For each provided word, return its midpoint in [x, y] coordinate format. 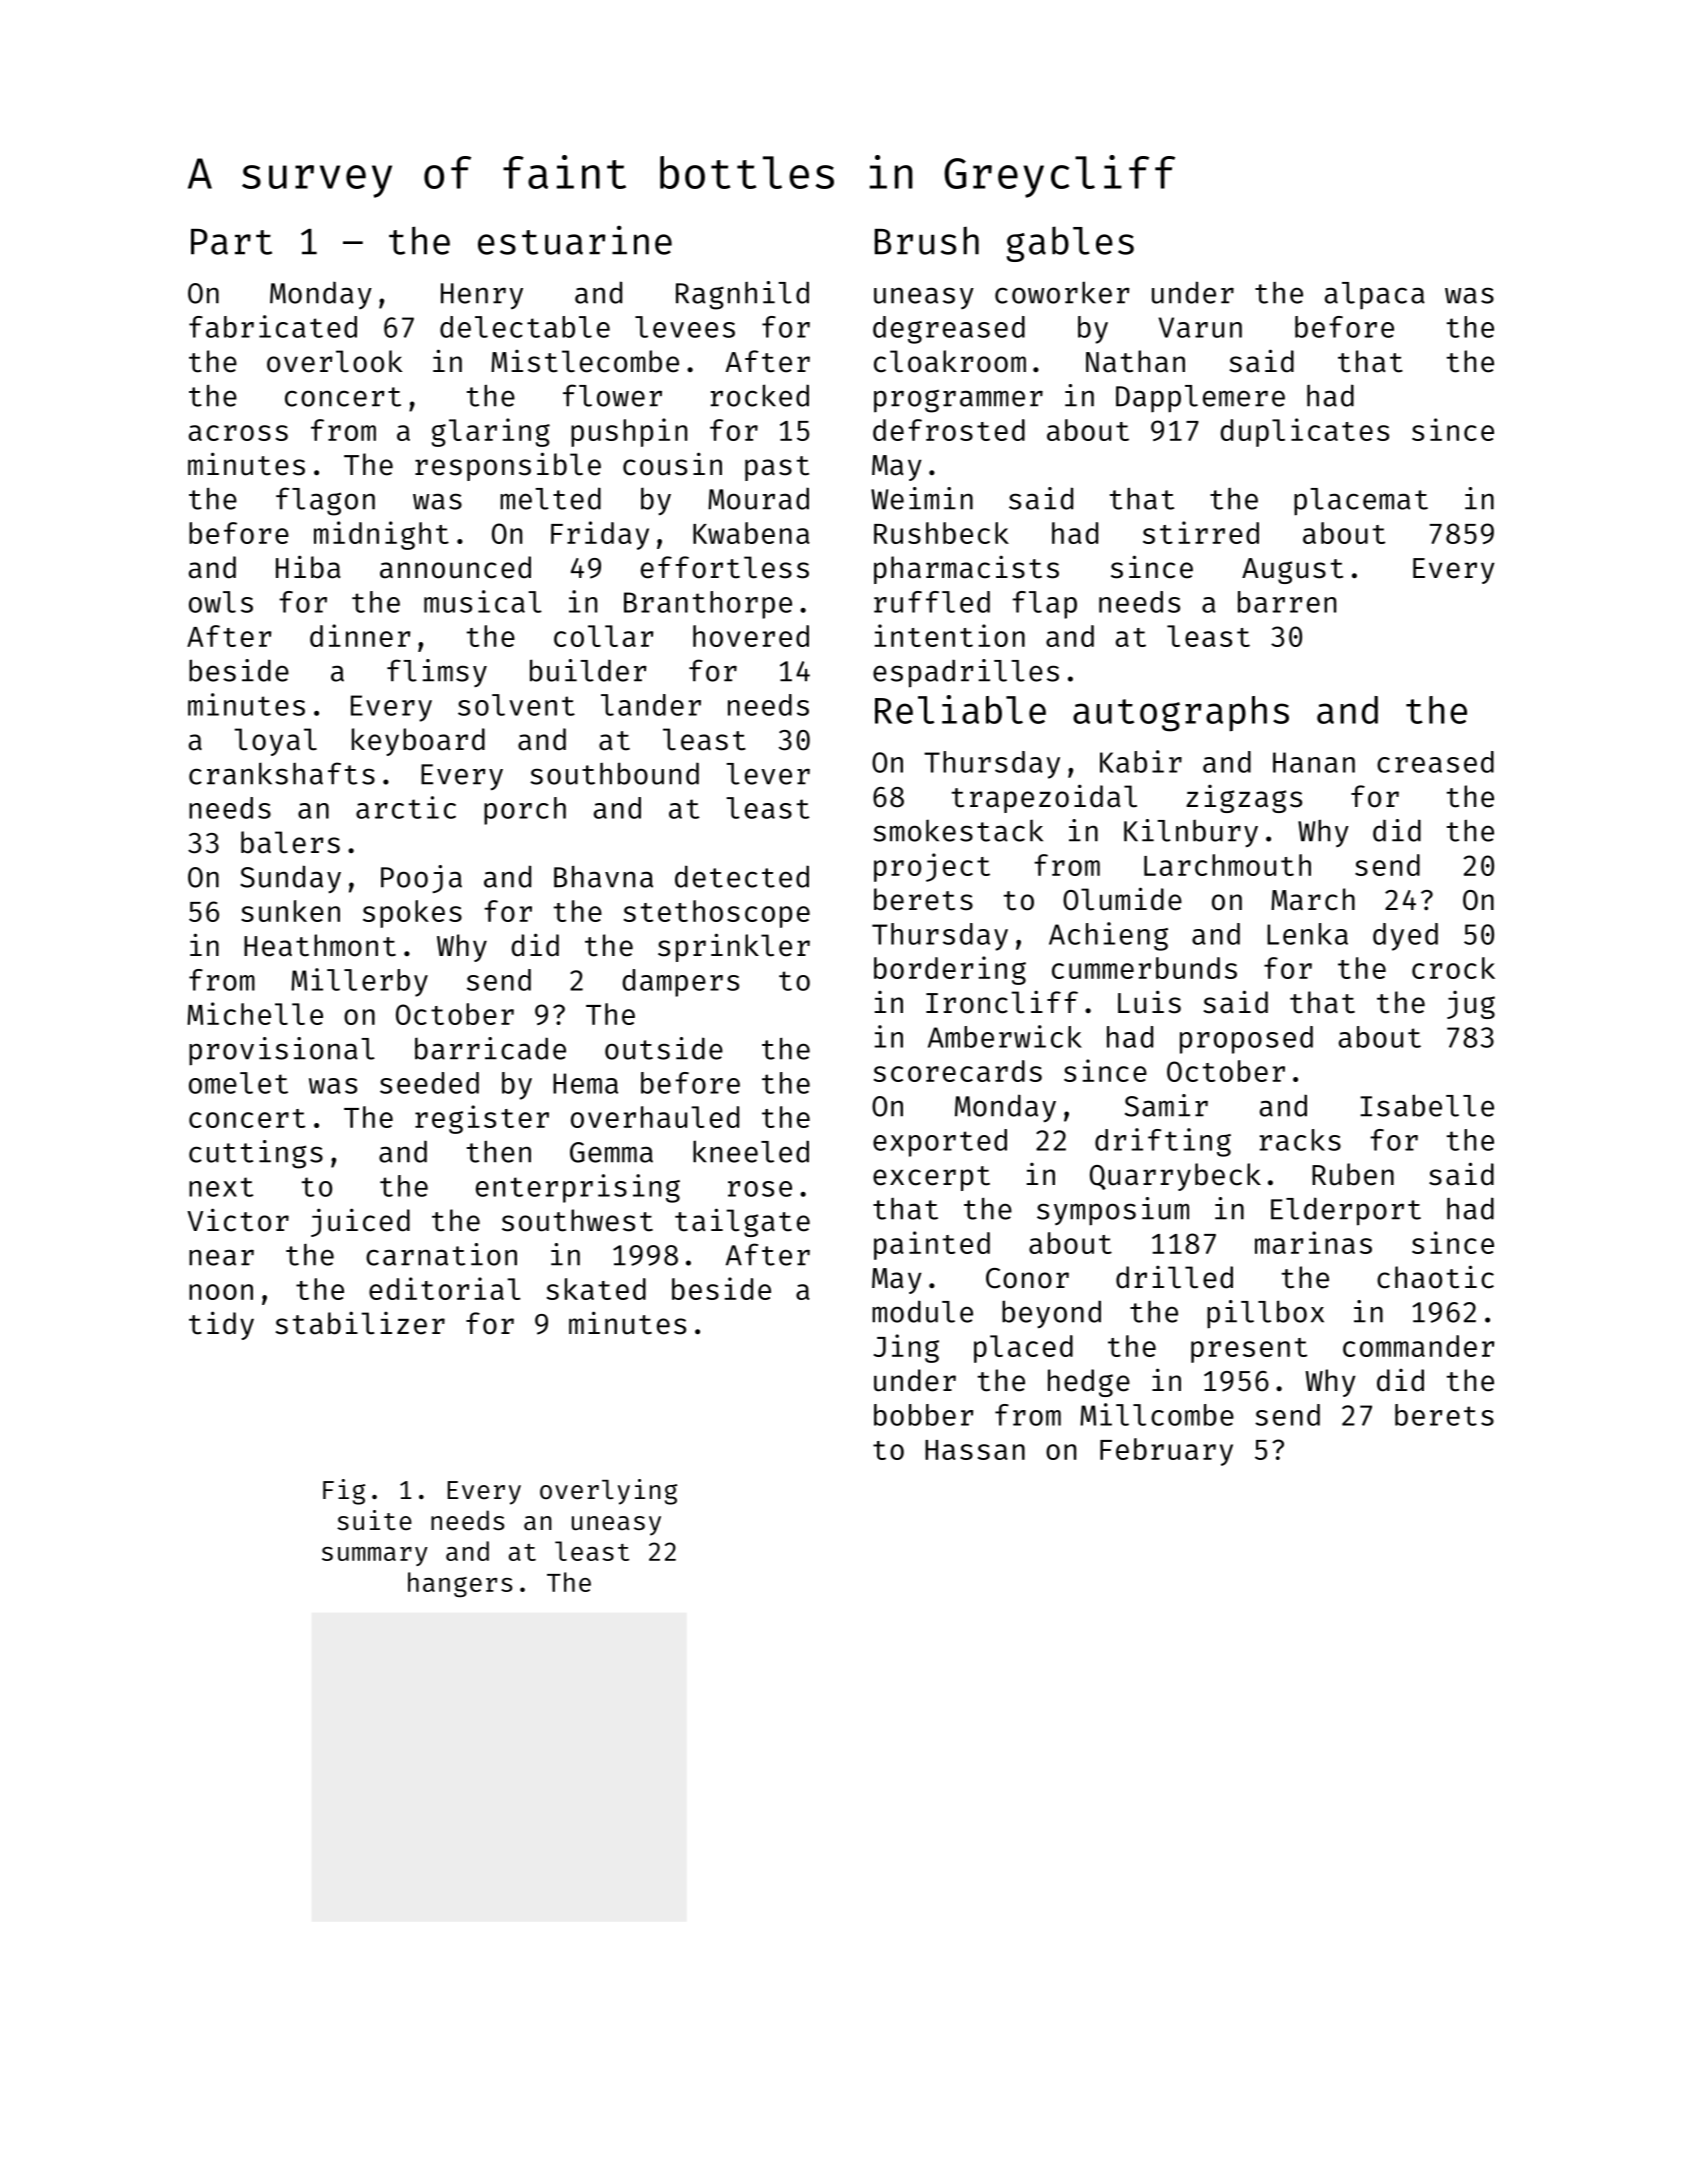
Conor [1027, 1278]
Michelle [255, 1013]
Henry [482, 296]
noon [221, 1292]
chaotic [1435, 1277]
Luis [1149, 1002]
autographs [1181, 714]
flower [612, 395]
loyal [275, 742]
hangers [460, 1584]
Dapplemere [1200, 399]
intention [949, 635]
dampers [680, 983]
